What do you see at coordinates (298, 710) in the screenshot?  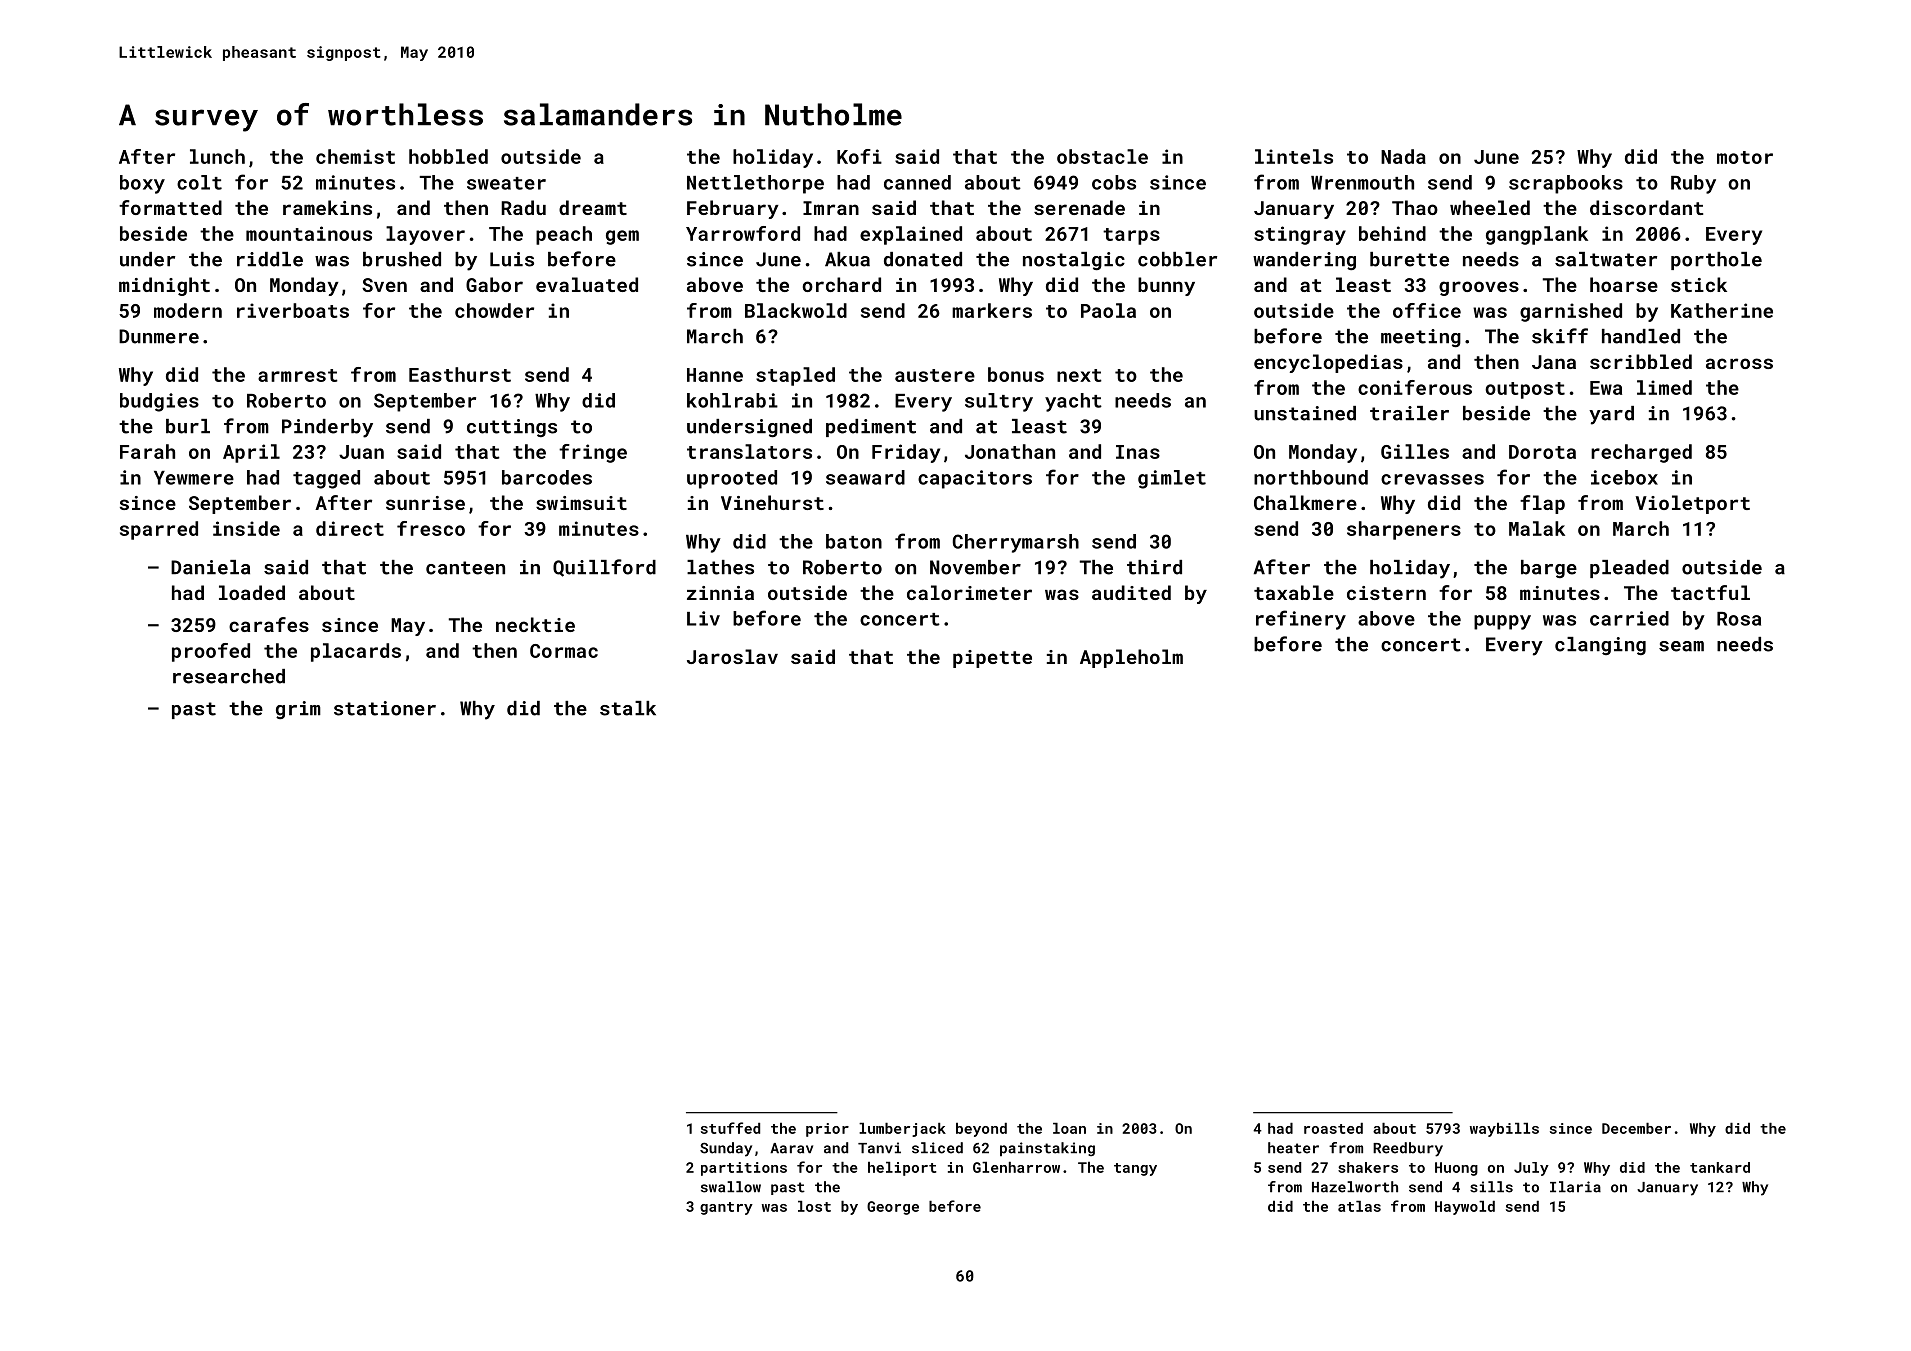 I see `grim` at bounding box center [298, 710].
